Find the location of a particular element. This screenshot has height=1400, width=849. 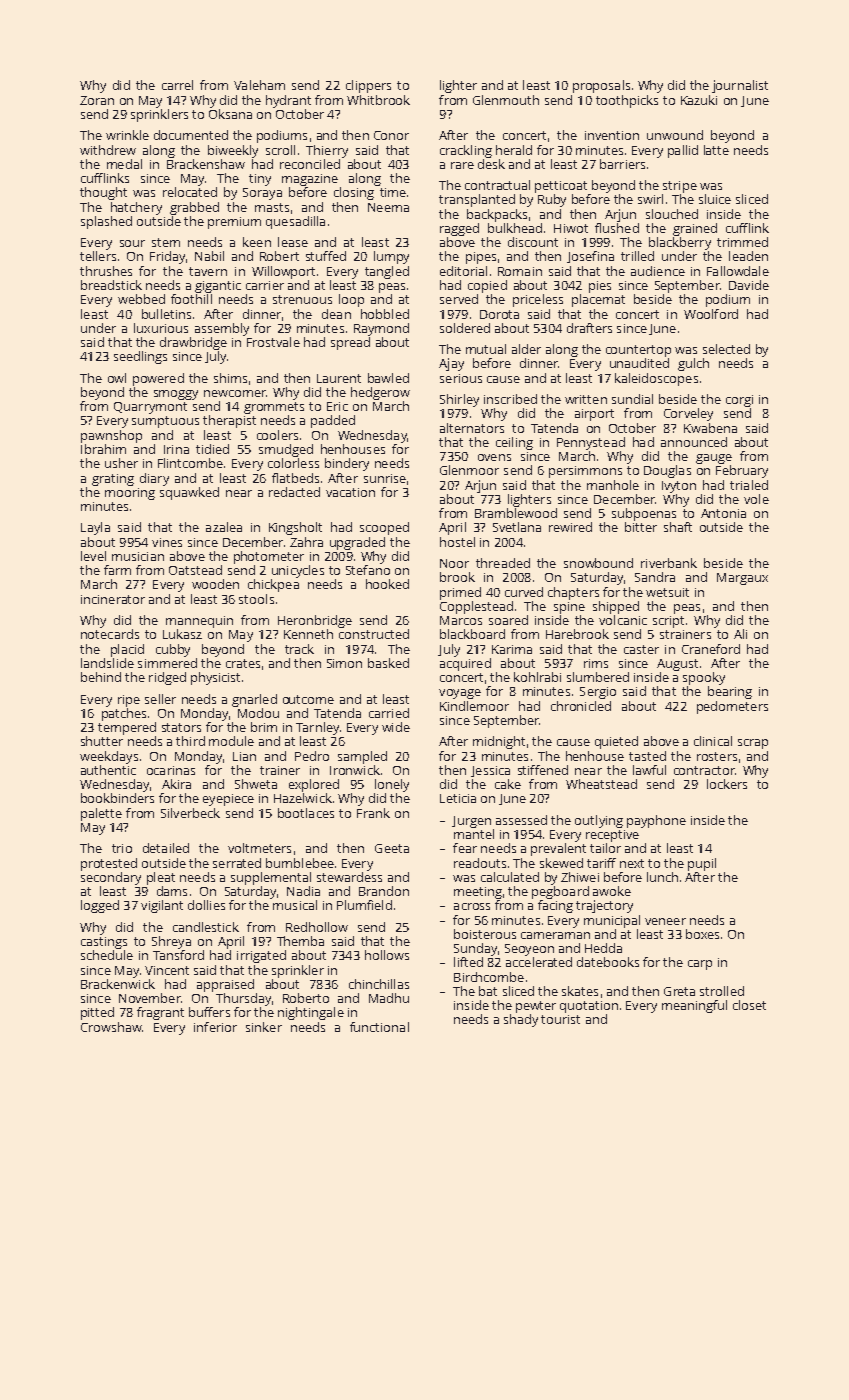

corgi is located at coordinates (739, 401).
